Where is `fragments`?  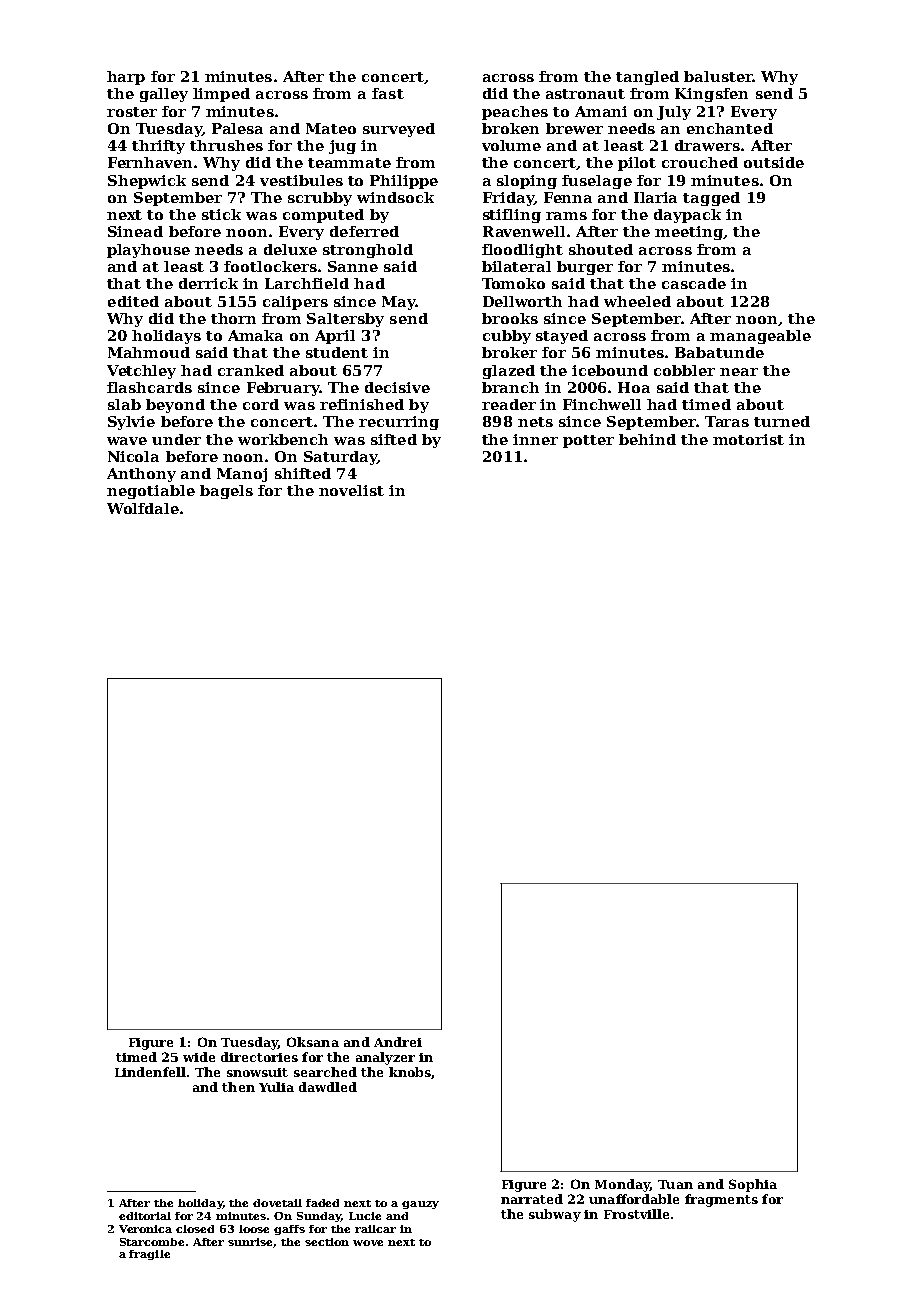
fragments is located at coordinates (721, 1200).
